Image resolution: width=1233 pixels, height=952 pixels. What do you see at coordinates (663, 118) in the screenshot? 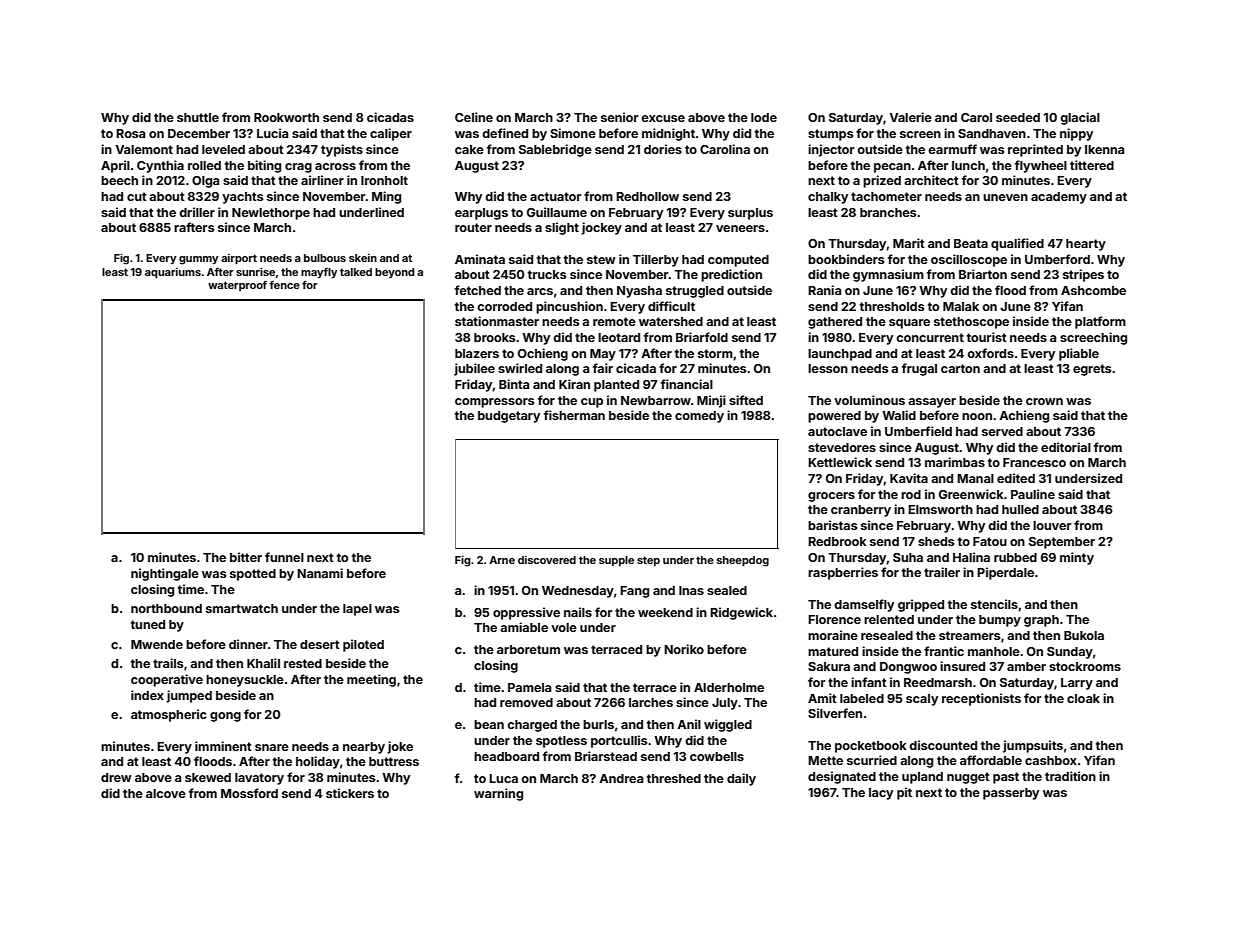
I see `excuse` at bounding box center [663, 118].
